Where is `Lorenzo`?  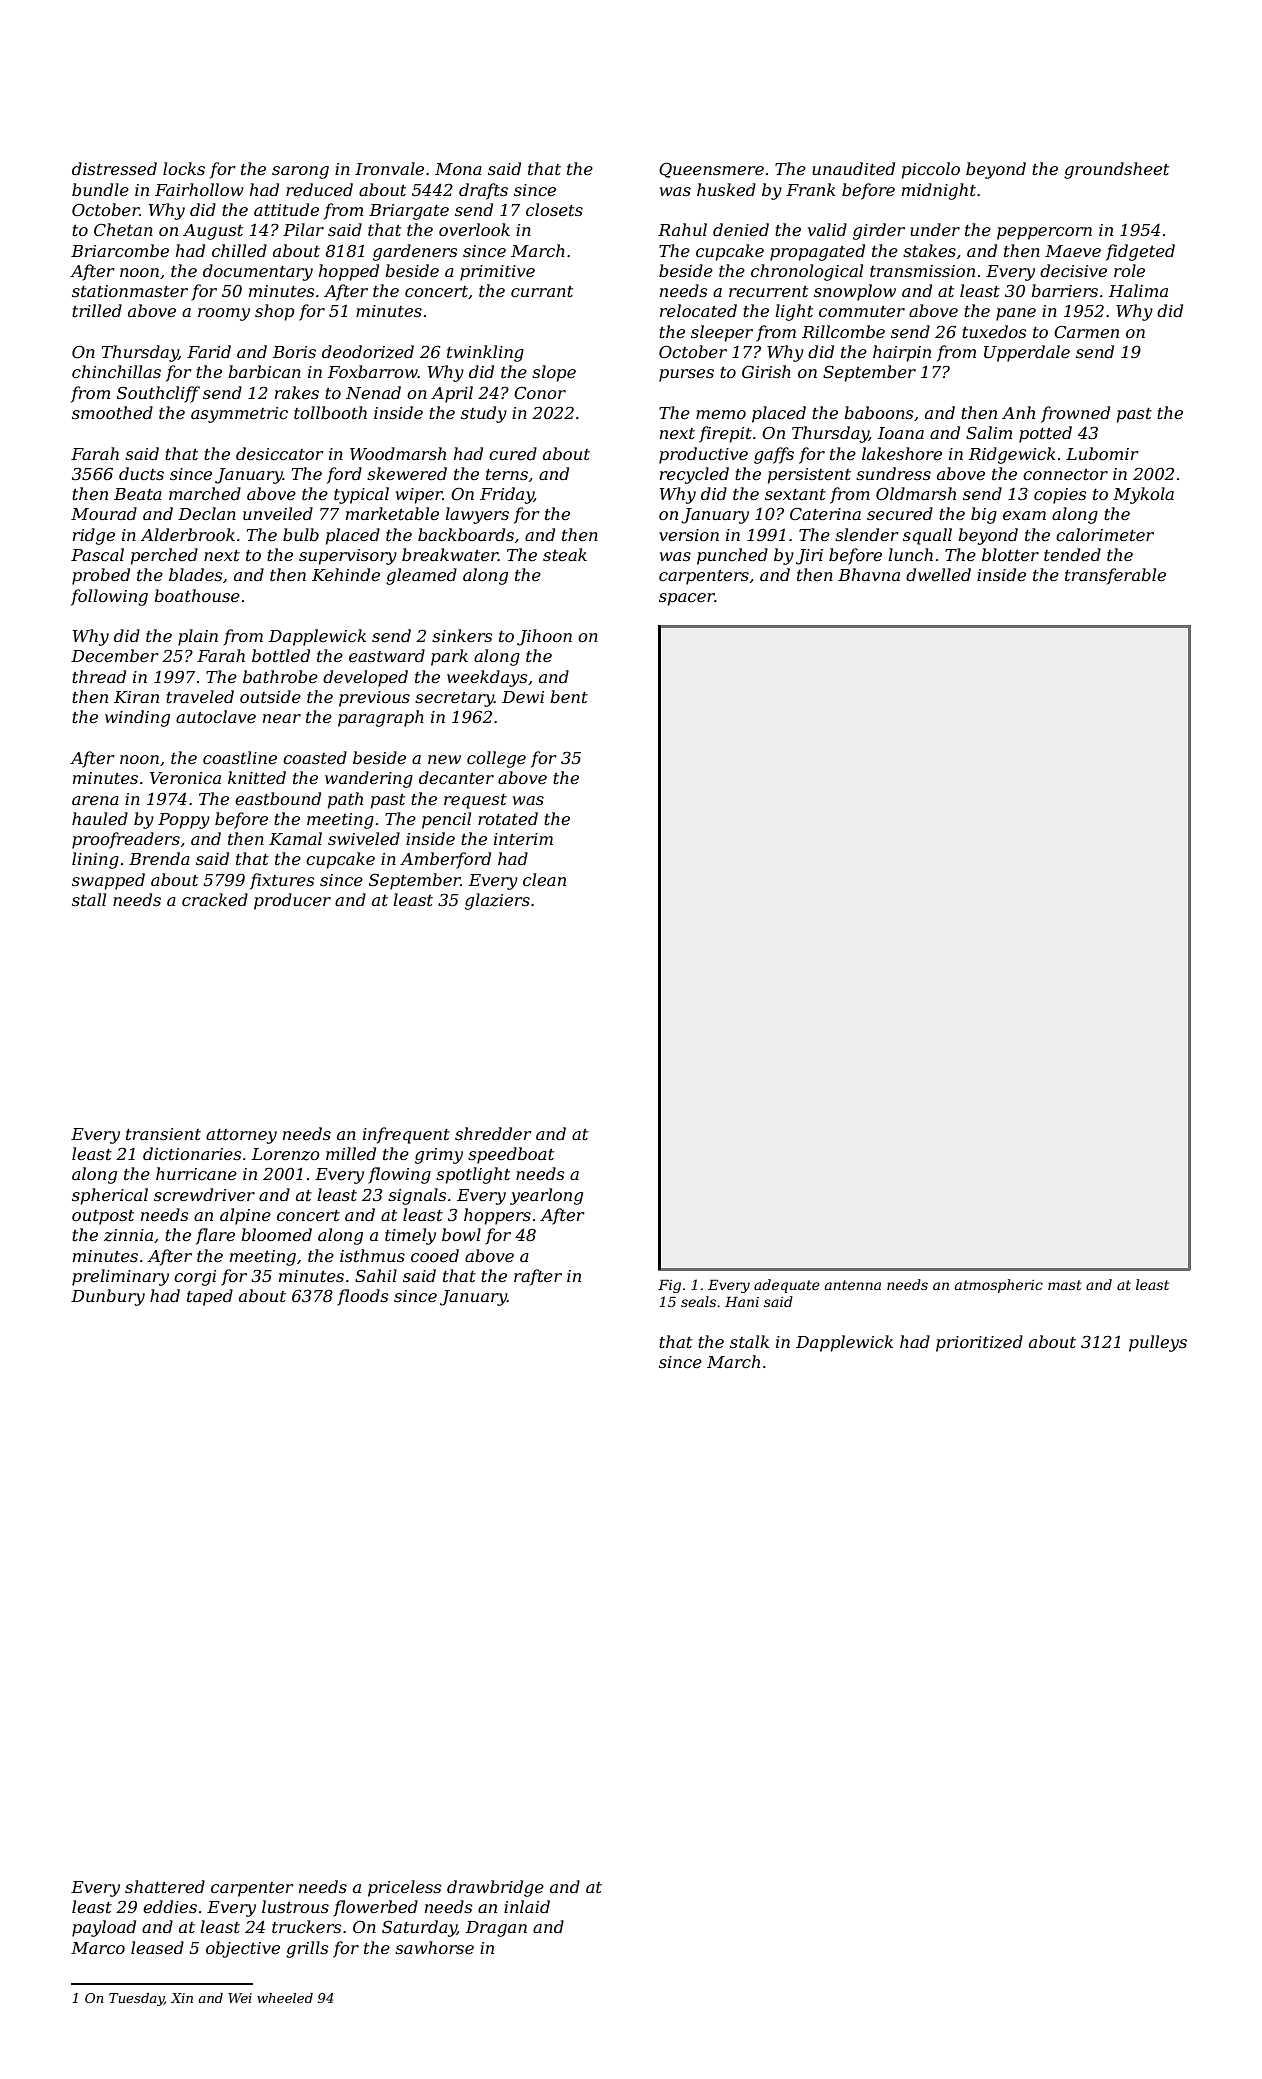 Lorenzo is located at coordinates (286, 1154).
